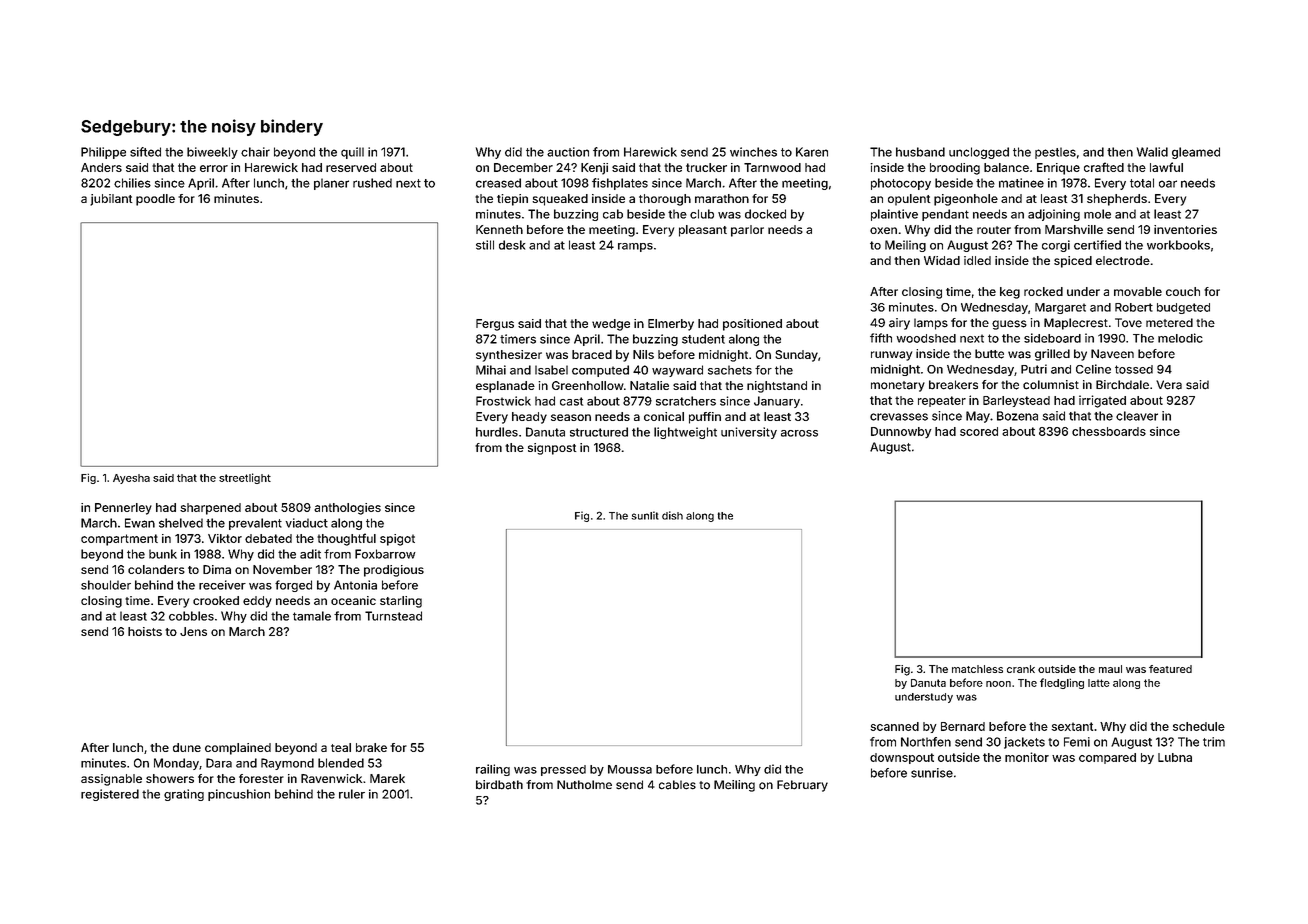 The height and width of the image is (924, 1308). Describe the element at coordinates (671, 325) in the image. I see `Elmerby` at that location.
